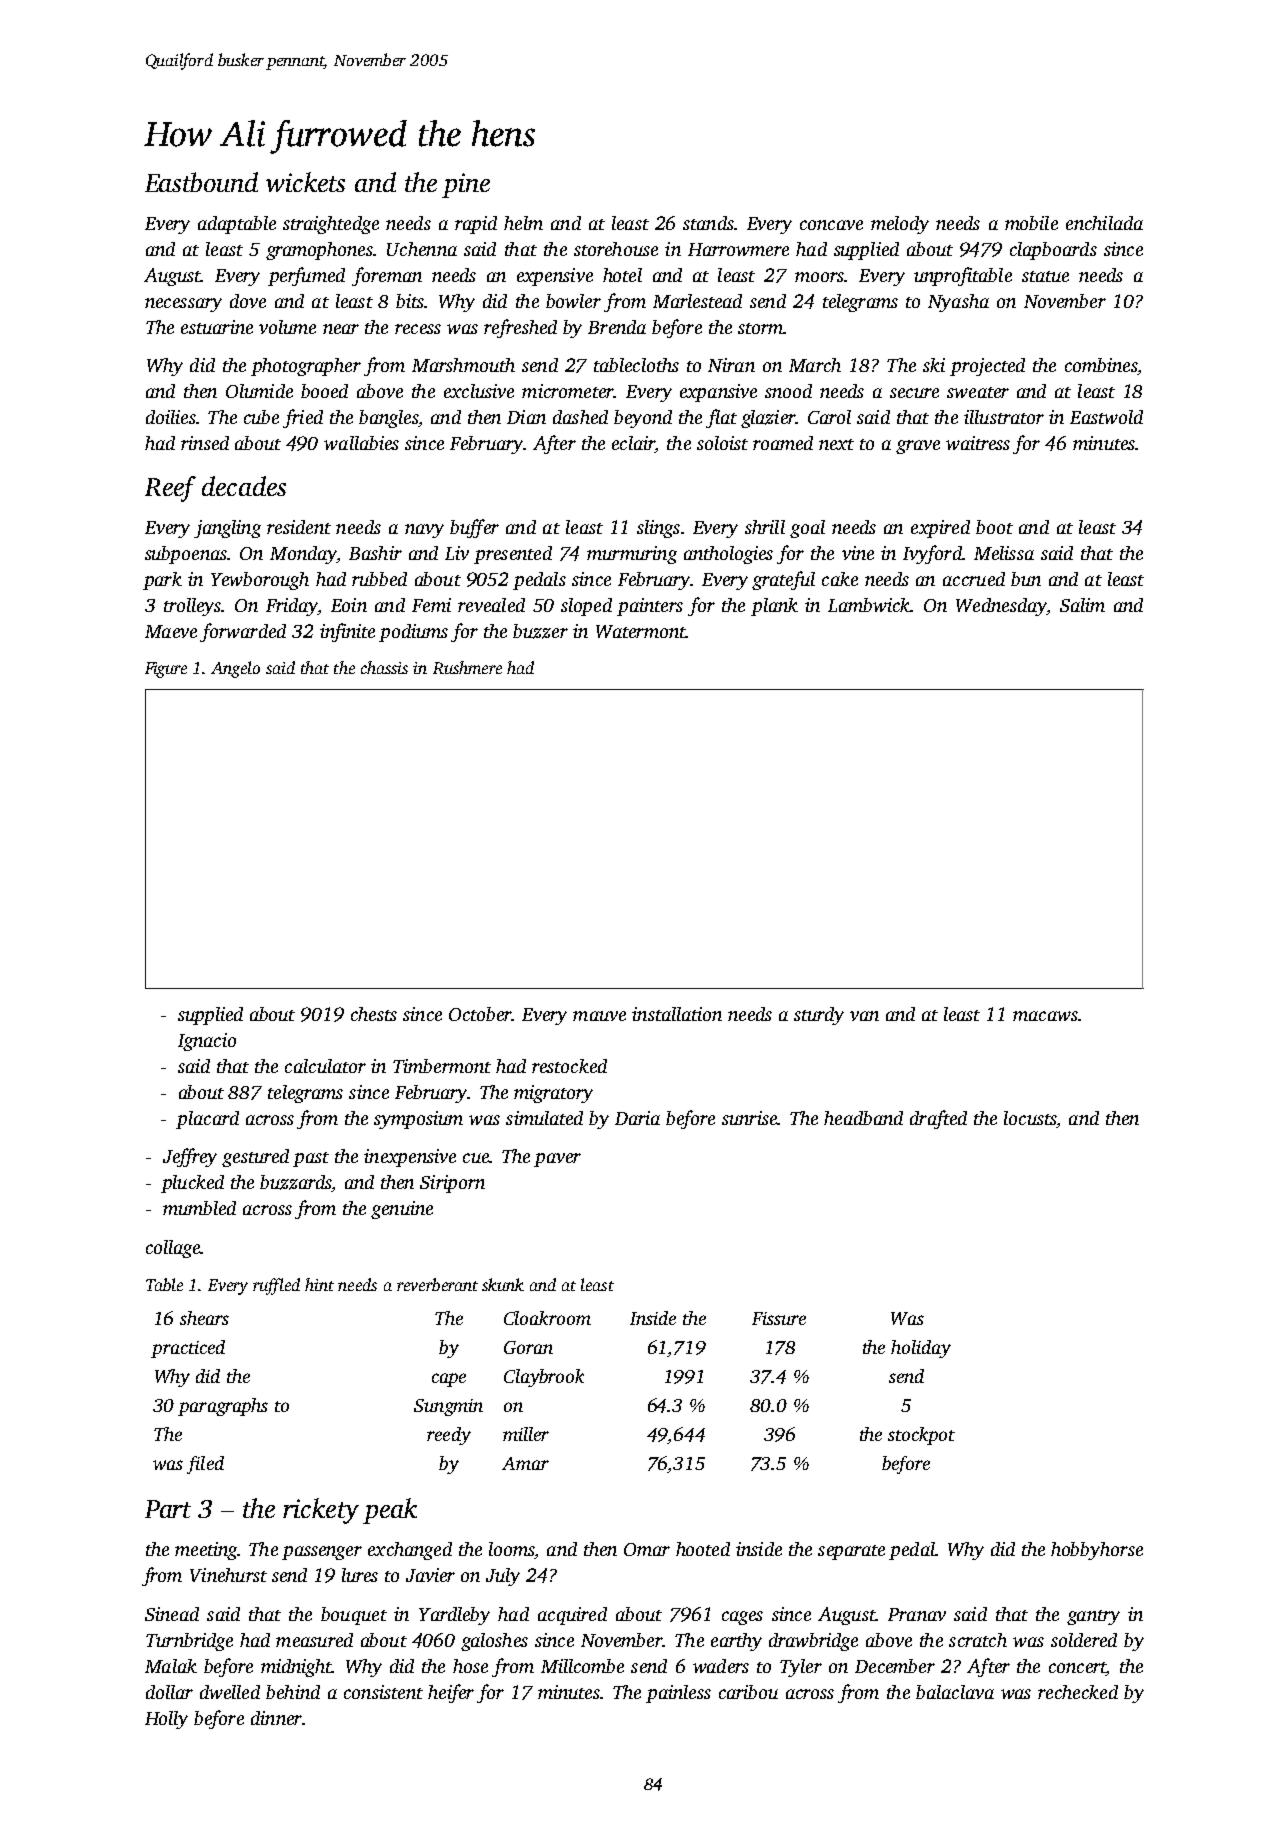 The image size is (1288, 1822). I want to click on stands, so click(708, 223).
